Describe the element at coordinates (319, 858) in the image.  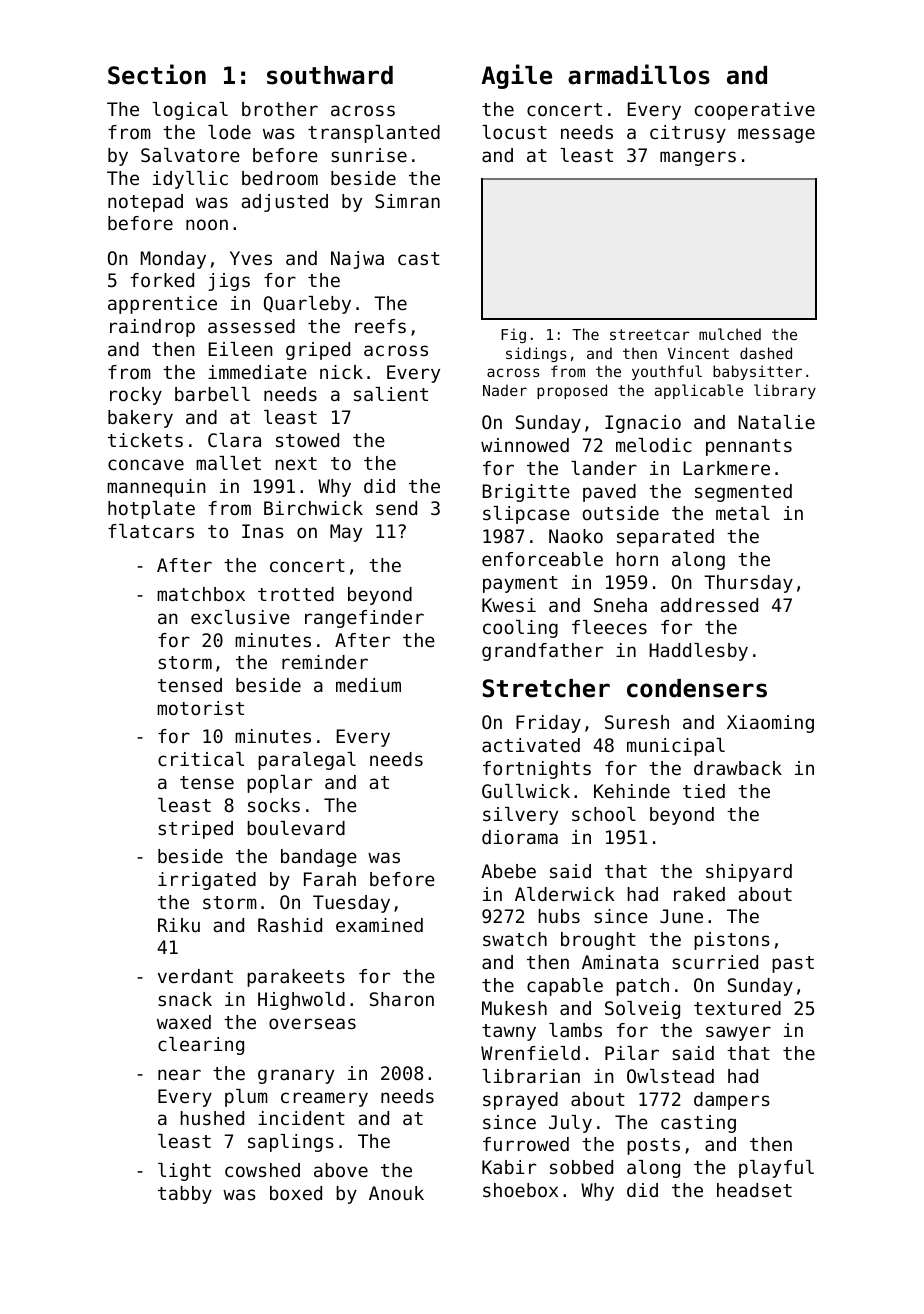
I see `bandage` at that location.
